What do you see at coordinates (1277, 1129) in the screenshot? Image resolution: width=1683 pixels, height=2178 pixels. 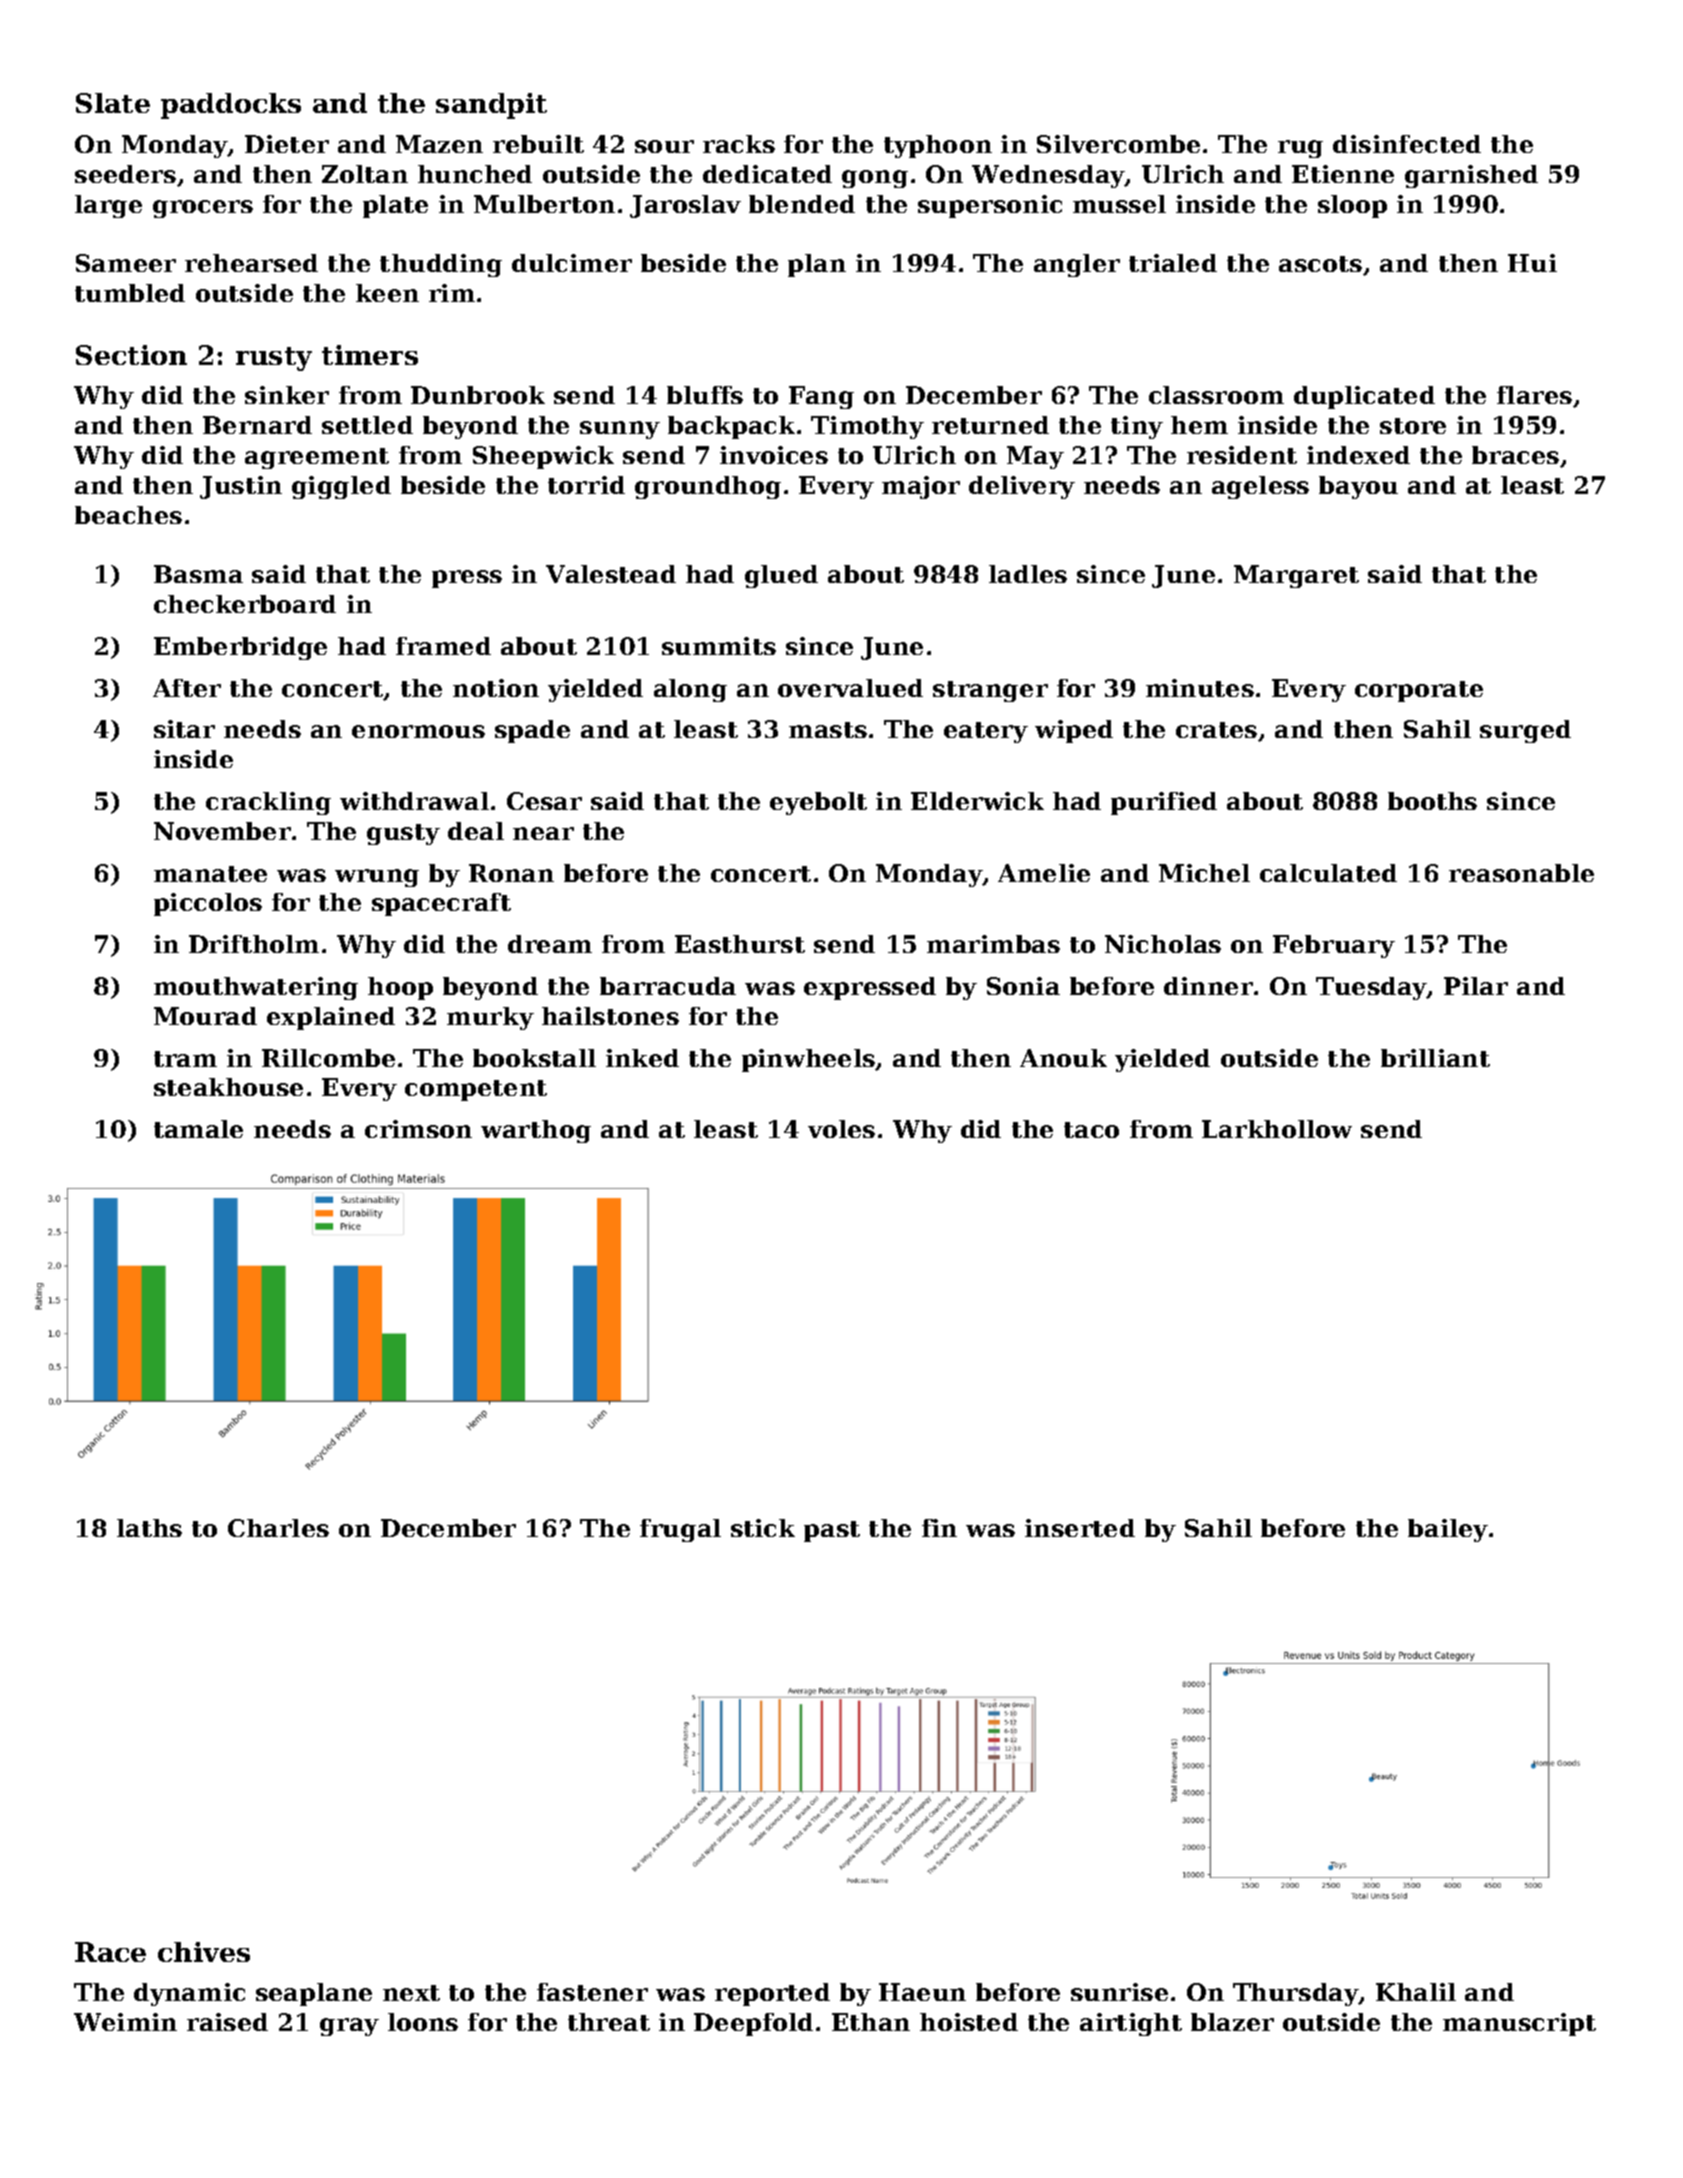 I see `Larkhollow` at bounding box center [1277, 1129].
